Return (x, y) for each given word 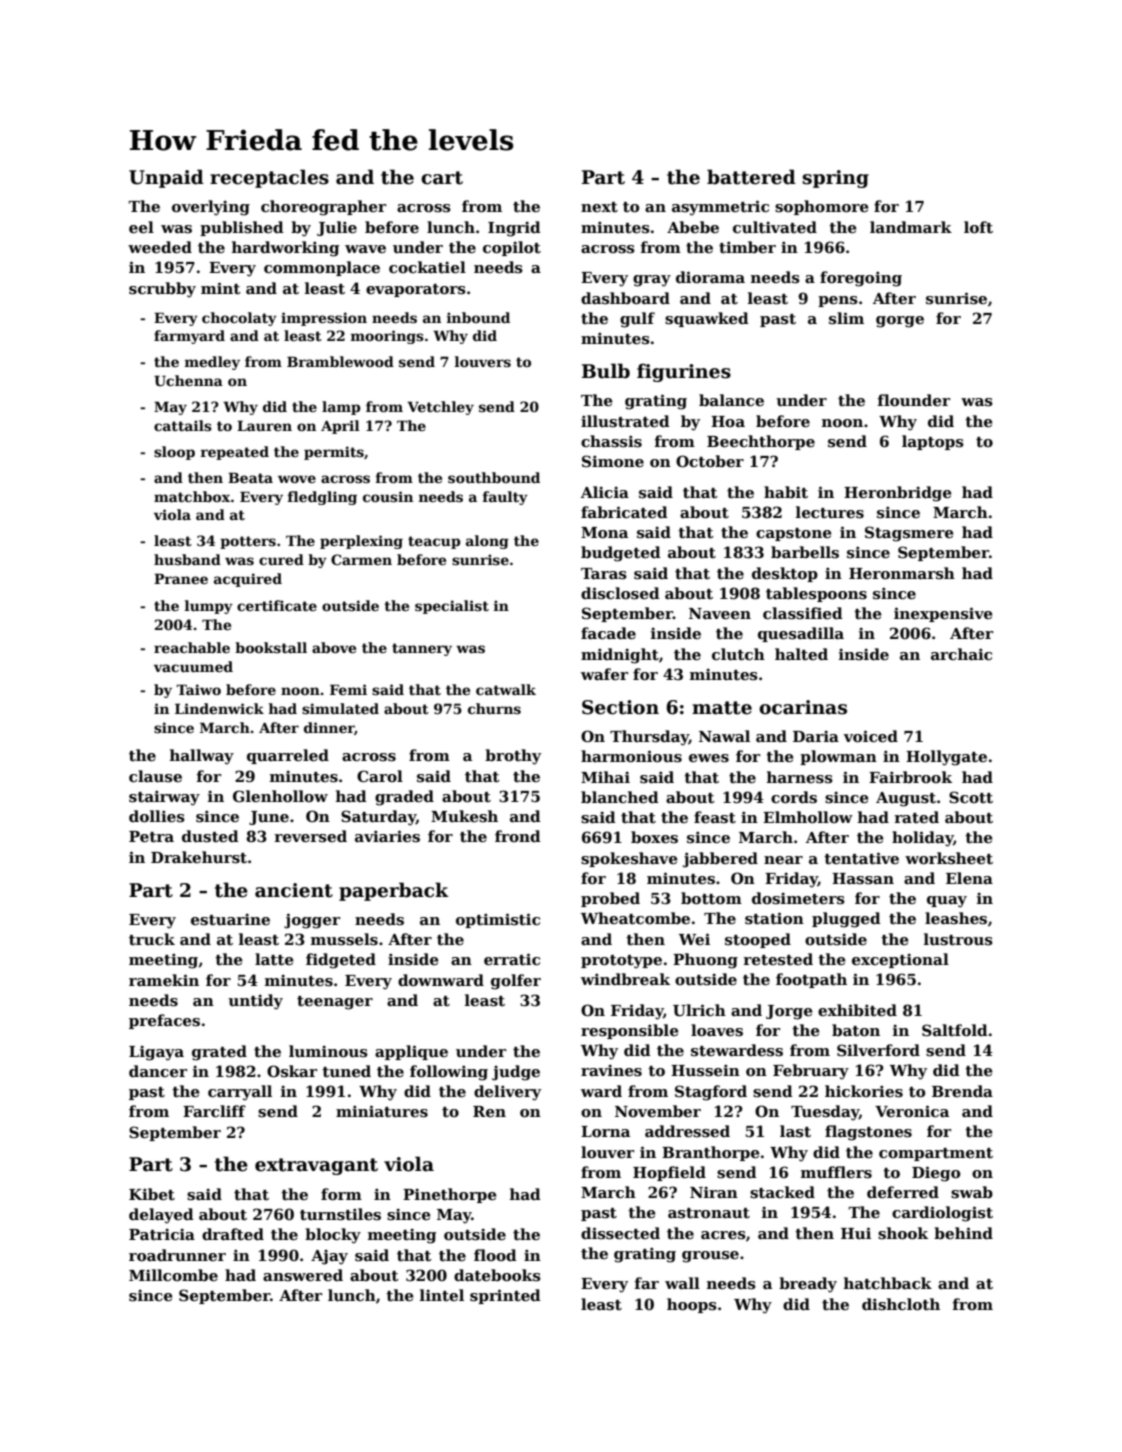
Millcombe (173, 1275)
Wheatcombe (635, 918)
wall (682, 1283)
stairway (164, 798)
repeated (234, 453)
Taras (604, 574)
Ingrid (514, 229)
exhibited (857, 1010)
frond (518, 836)
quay (947, 902)
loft (978, 227)
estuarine (230, 919)
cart (442, 178)
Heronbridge (898, 494)
